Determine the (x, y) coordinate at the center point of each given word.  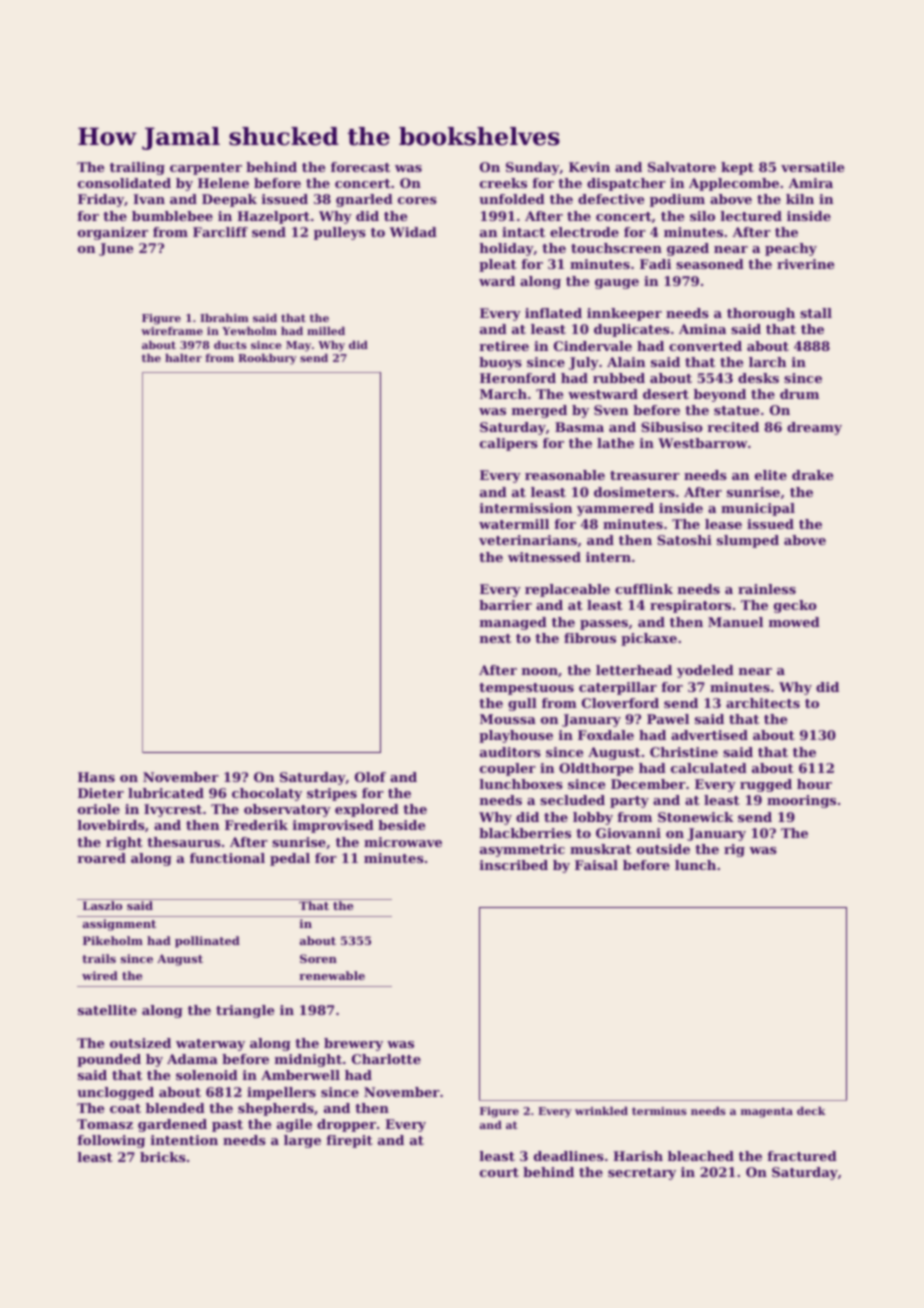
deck (811, 1111)
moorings (801, 801)
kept (737, 168)
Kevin (589, 167)
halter (183, 358)
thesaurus (184, 842)
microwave (403, 842)
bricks (163, 1157)
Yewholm (249, 331)
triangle (245, 1011)
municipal (758, 509)
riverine (805, 264)
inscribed (514, 865)
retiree (504, 346)
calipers (509, 444)
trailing (137, 168)
